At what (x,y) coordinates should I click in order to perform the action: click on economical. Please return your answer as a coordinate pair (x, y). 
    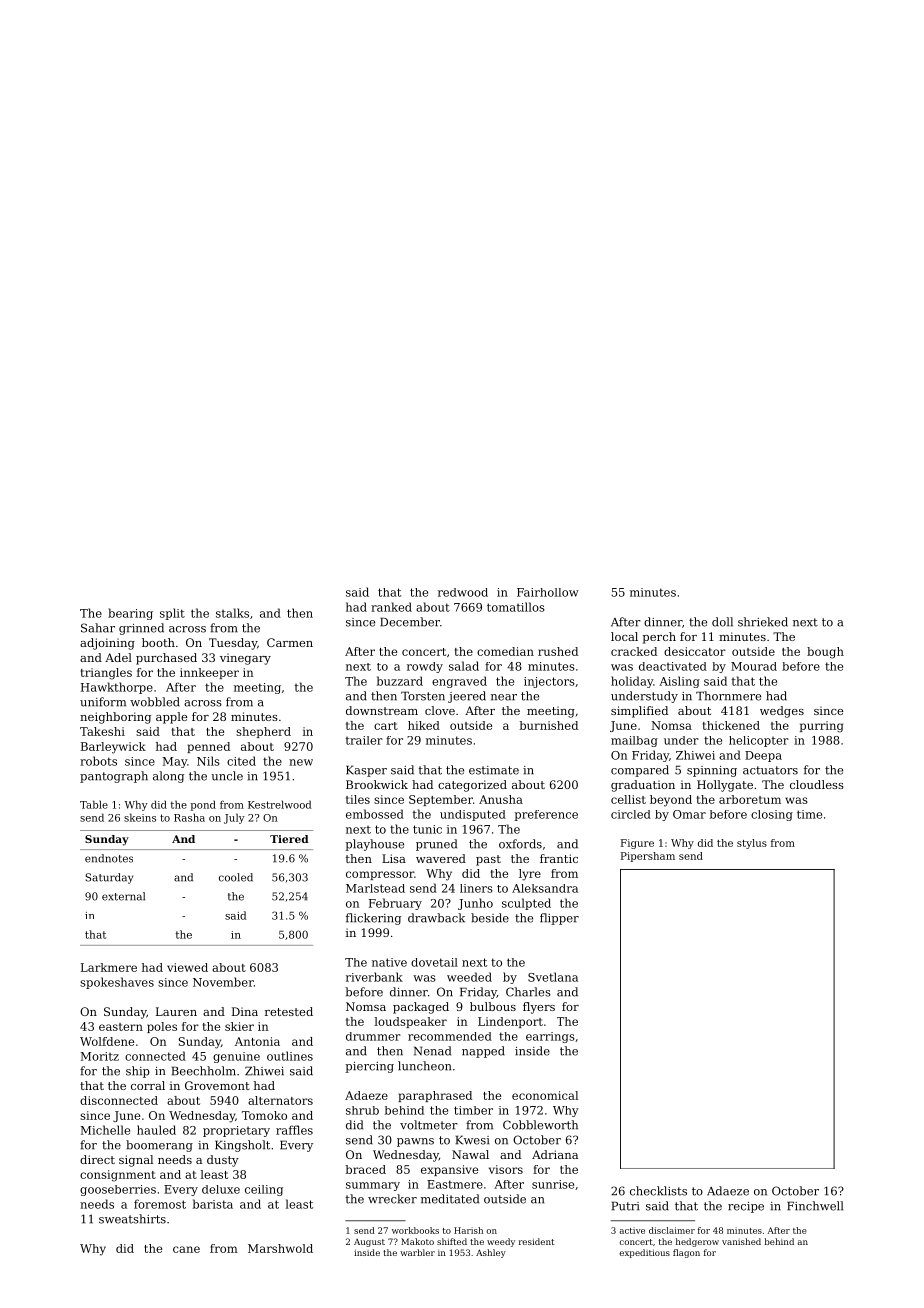
    Looking at the image, I should click on (545, 1095).
